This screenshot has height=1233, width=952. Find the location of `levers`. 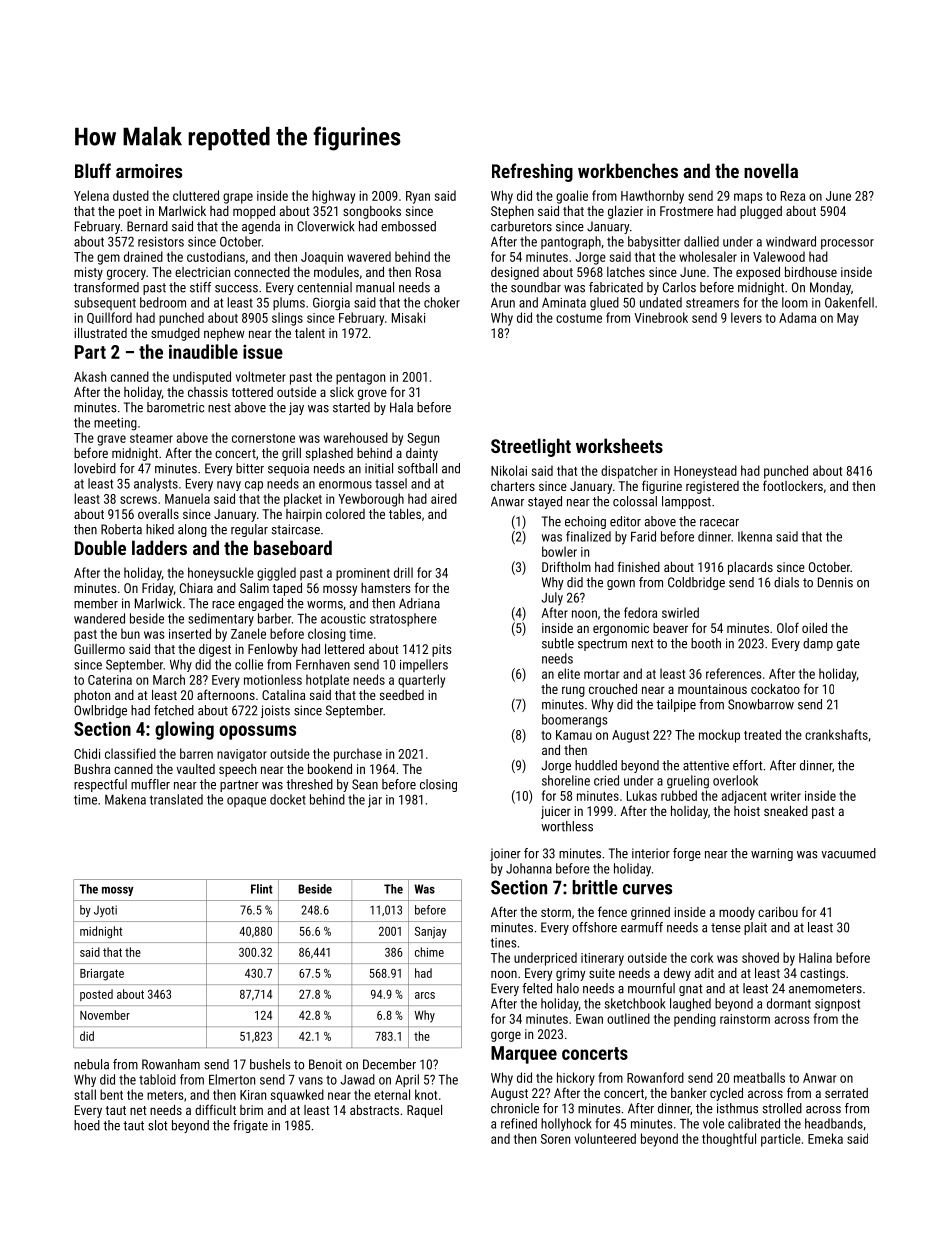

levers is located at coordinates (746, 317).
